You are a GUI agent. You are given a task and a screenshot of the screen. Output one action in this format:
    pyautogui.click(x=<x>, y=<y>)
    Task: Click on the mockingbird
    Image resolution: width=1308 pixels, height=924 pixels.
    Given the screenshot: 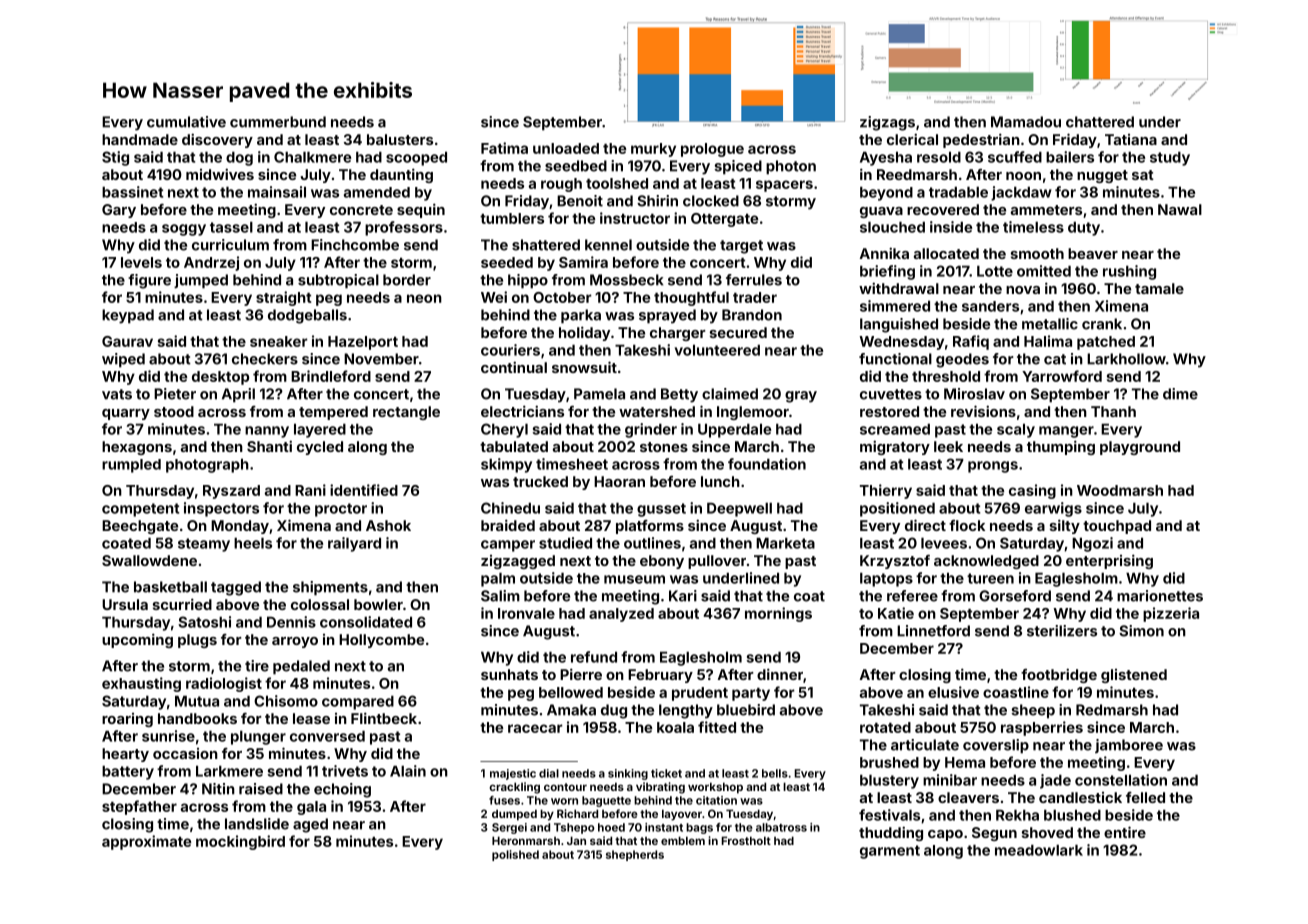 What is the action you would take?
    pyautogui.click(x=240, y=842)
